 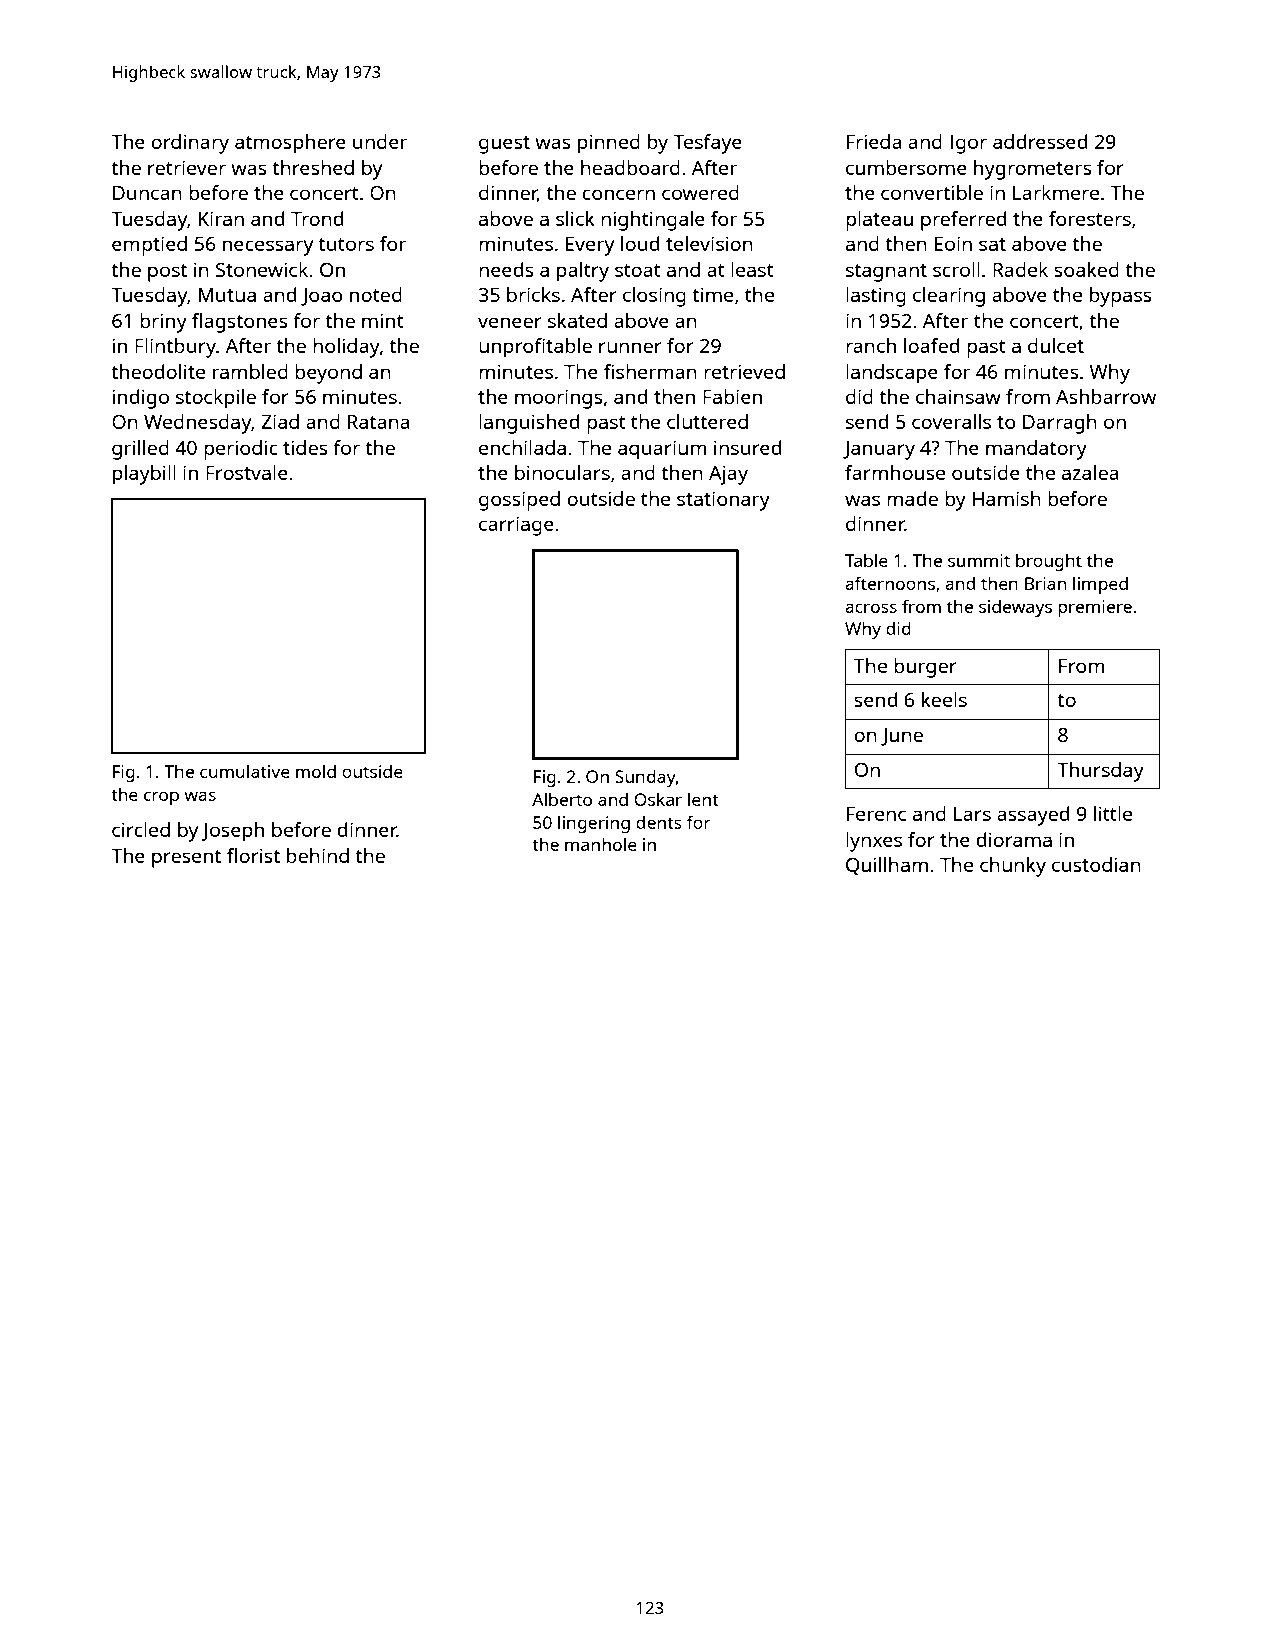 I want to click on stationary, so click(x=723, y=501).
